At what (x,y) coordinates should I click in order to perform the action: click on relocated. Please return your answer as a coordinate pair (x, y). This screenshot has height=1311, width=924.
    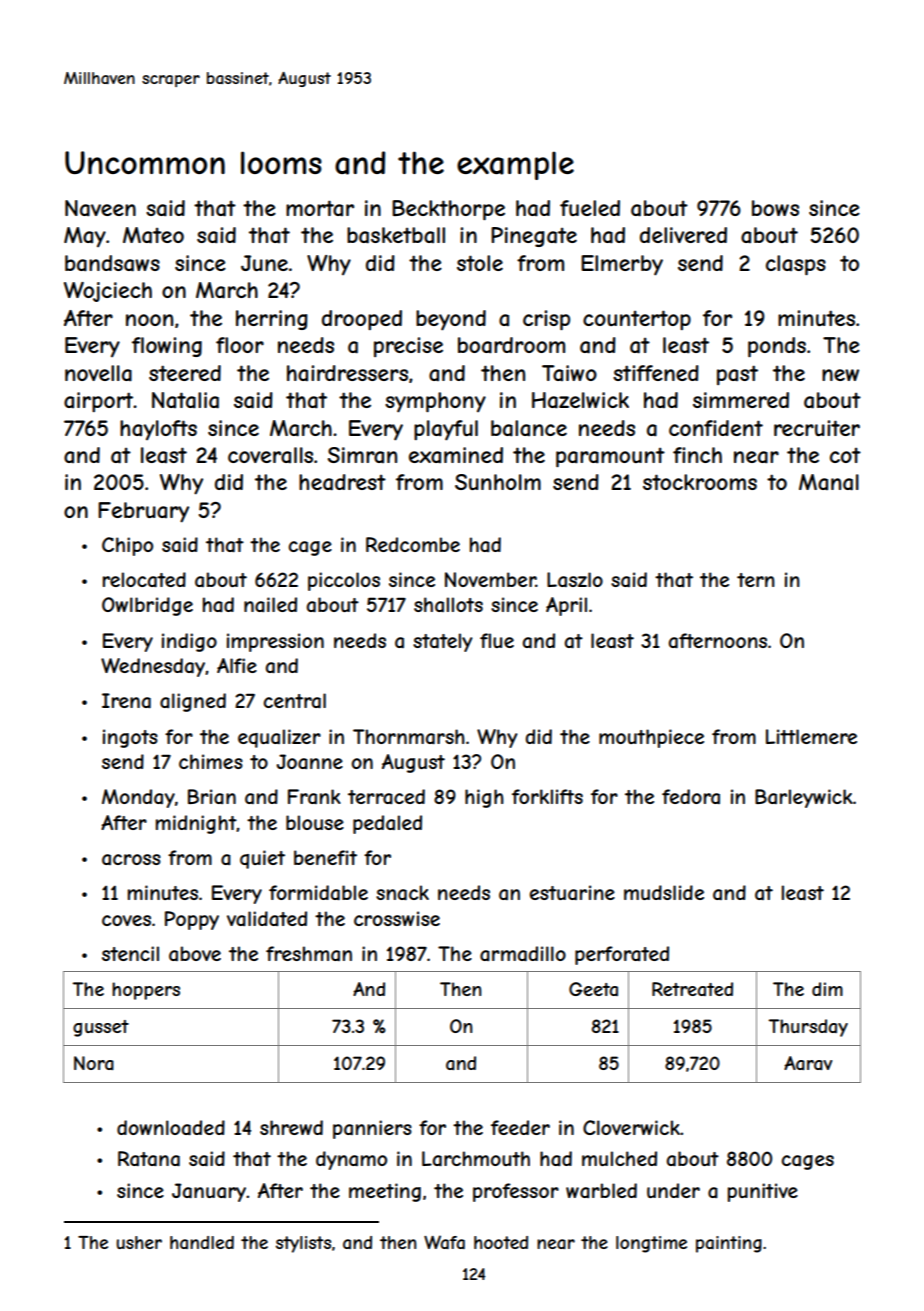
    Looking at the image, I should click on (144, 580).
